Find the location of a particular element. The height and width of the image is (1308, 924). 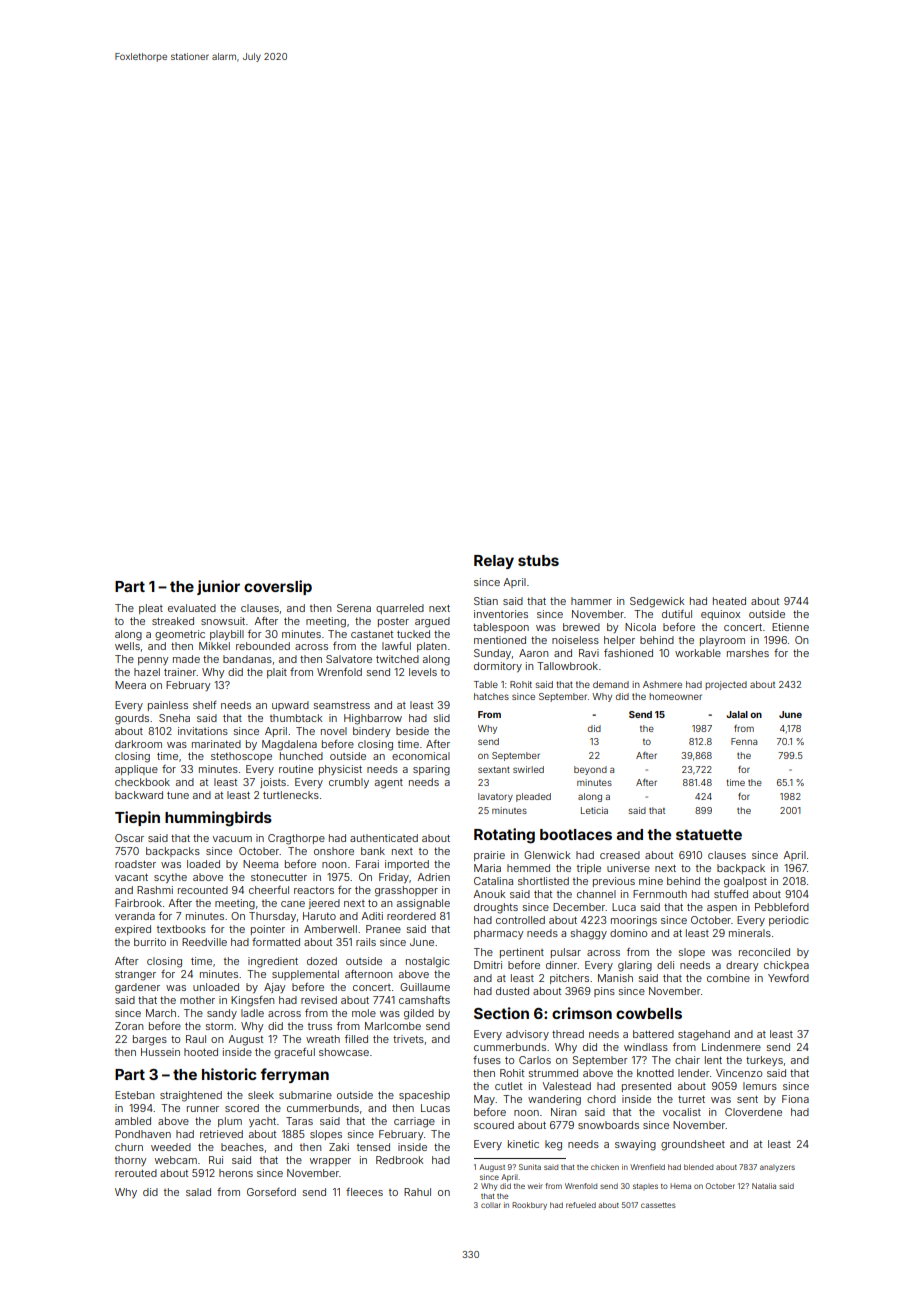

homeowner is located at coordinates (675, 696).
